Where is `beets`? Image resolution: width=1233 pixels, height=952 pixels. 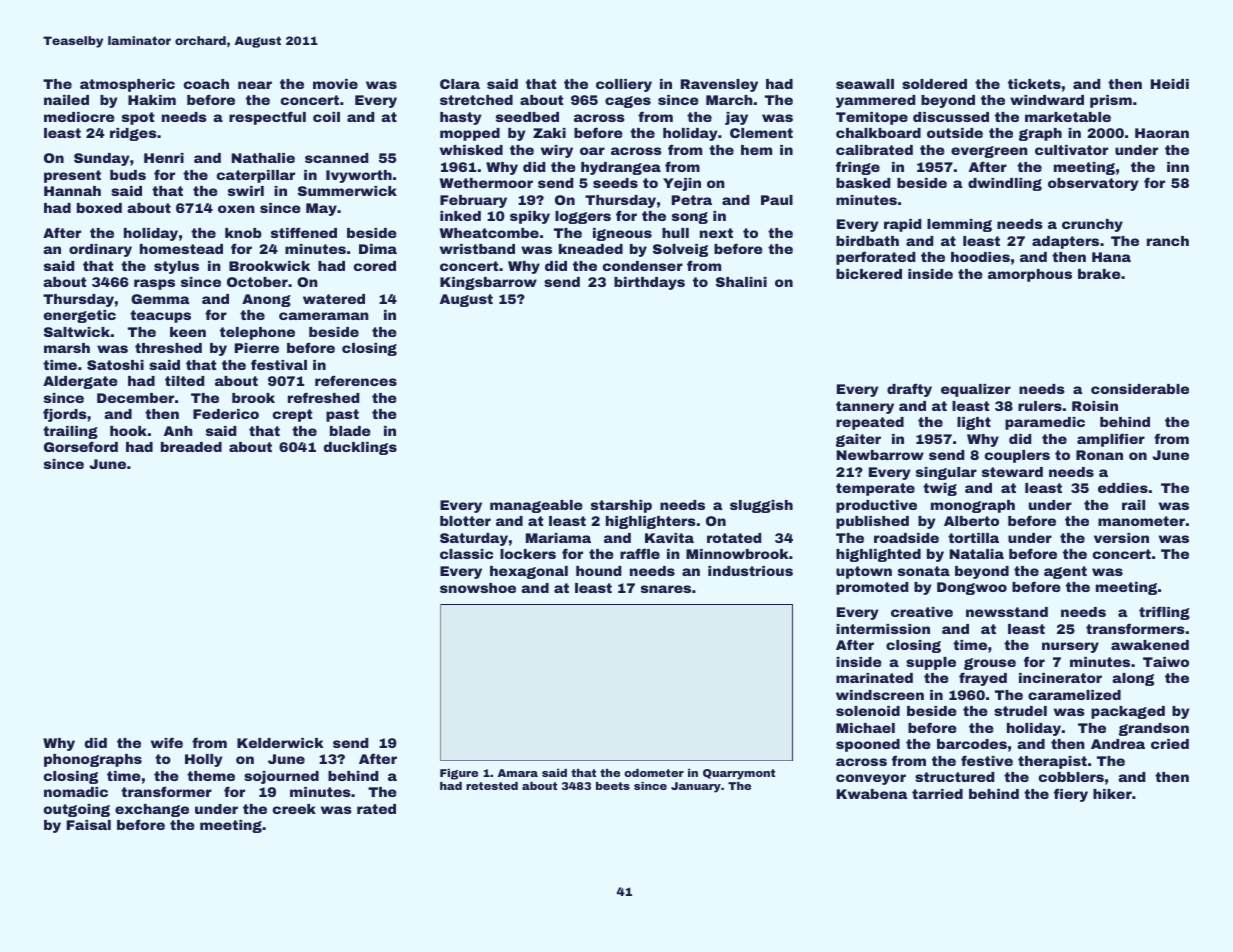
beets is located at coordinates (613, 786).
